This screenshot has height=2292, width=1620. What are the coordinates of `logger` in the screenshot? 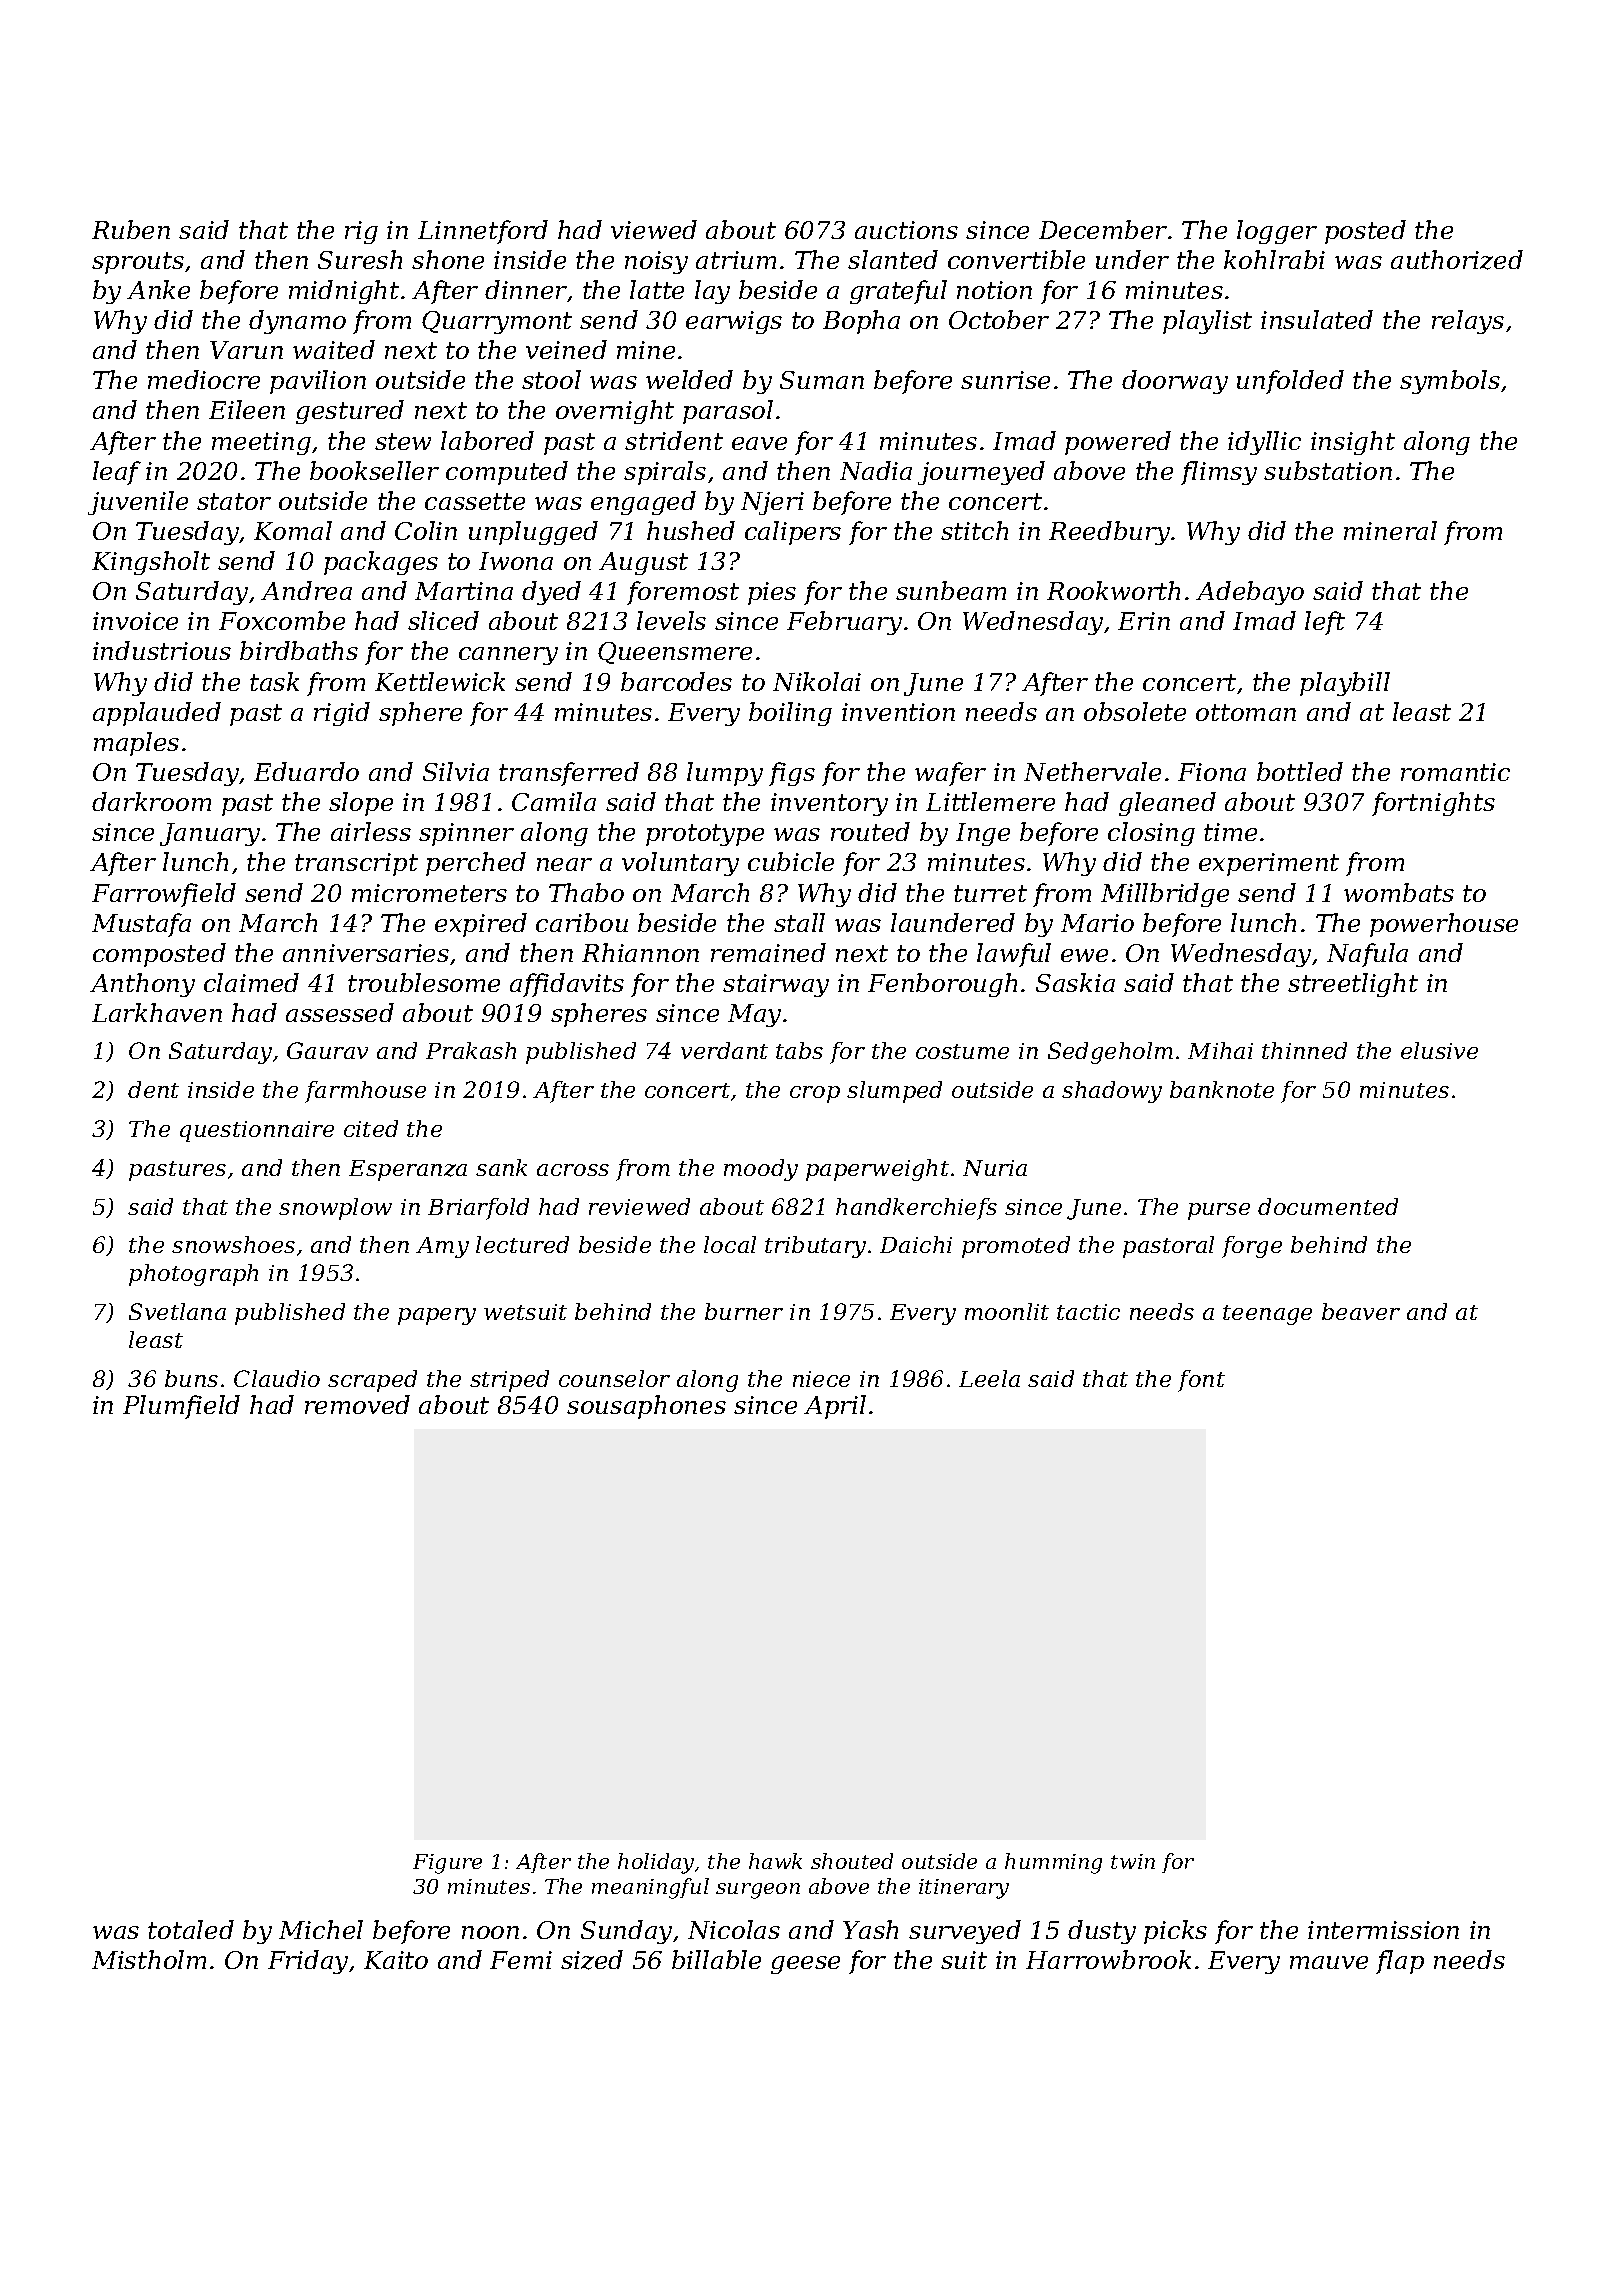 It's located at (1277, 232).
